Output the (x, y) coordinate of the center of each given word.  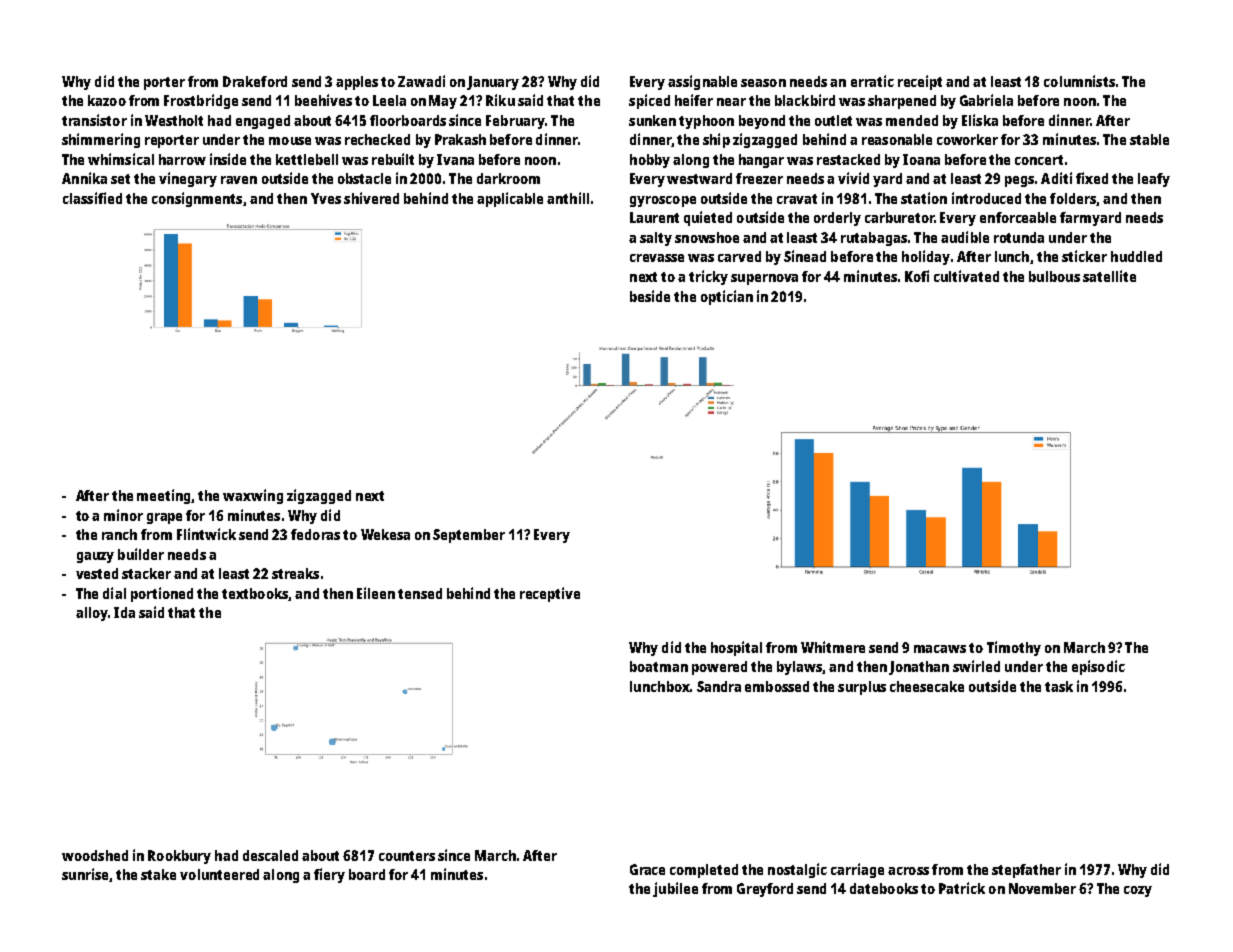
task (1059, 686)
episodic (1098, 667)
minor (123, 515)
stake (158, 874)
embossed (777, 686)
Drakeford (255, 81)
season (763, 83)
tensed (420, 593)
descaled (270, 855)
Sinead (805, 256)
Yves (326, 198)
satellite (1109, 276)
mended (912, 120)
